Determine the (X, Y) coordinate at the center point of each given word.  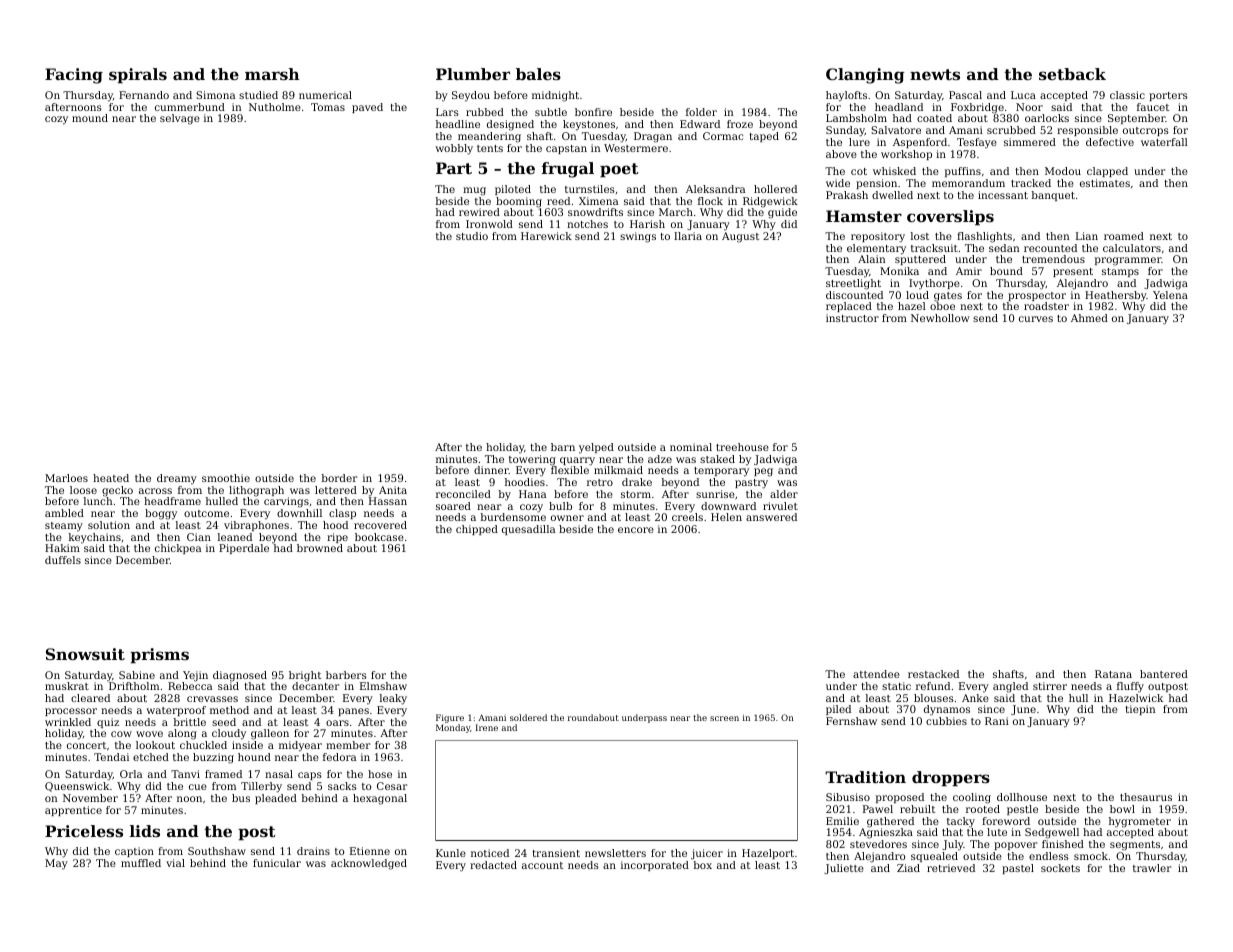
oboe (942, 306)
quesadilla (528, 530)
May (56, 864)
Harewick (546, 236)
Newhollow (940, 318)
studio (472, 236)
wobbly (454, 149)
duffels (63, 560)
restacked (933, 674)
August (740, 237)
